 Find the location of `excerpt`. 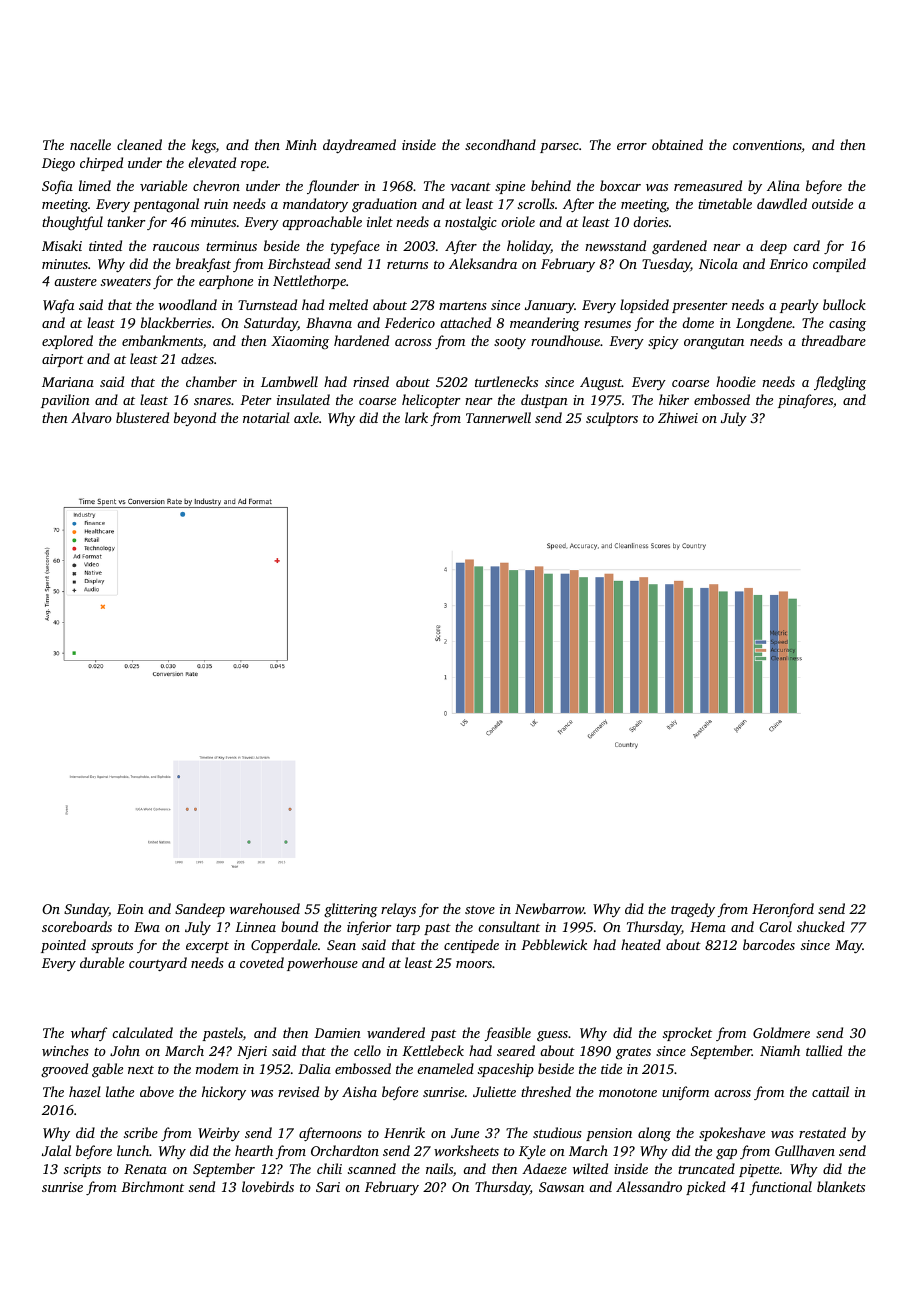

excerpt is located at coordinates (207, 947).
